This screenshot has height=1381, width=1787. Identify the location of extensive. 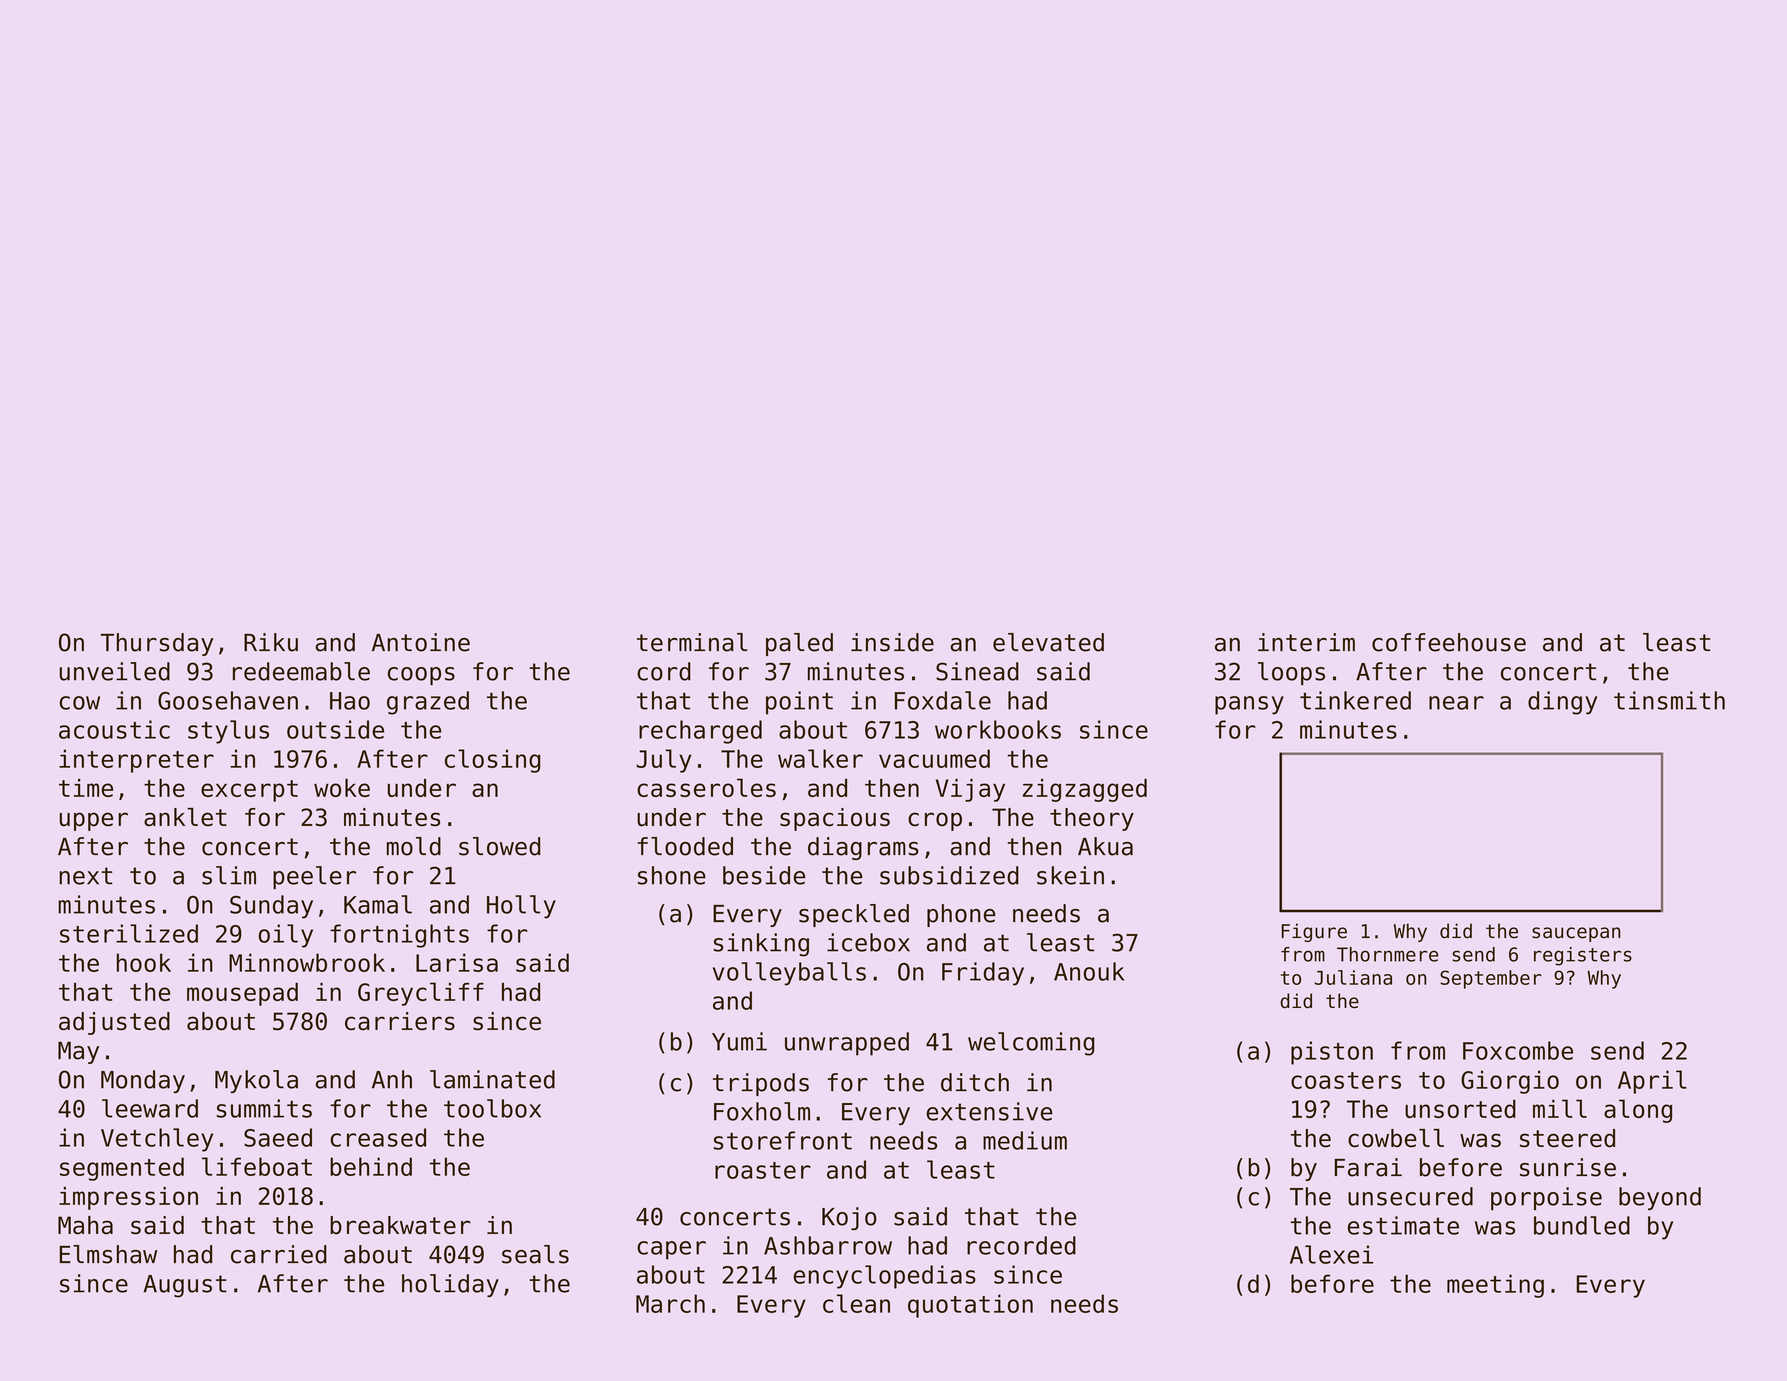
(989, 1111).
